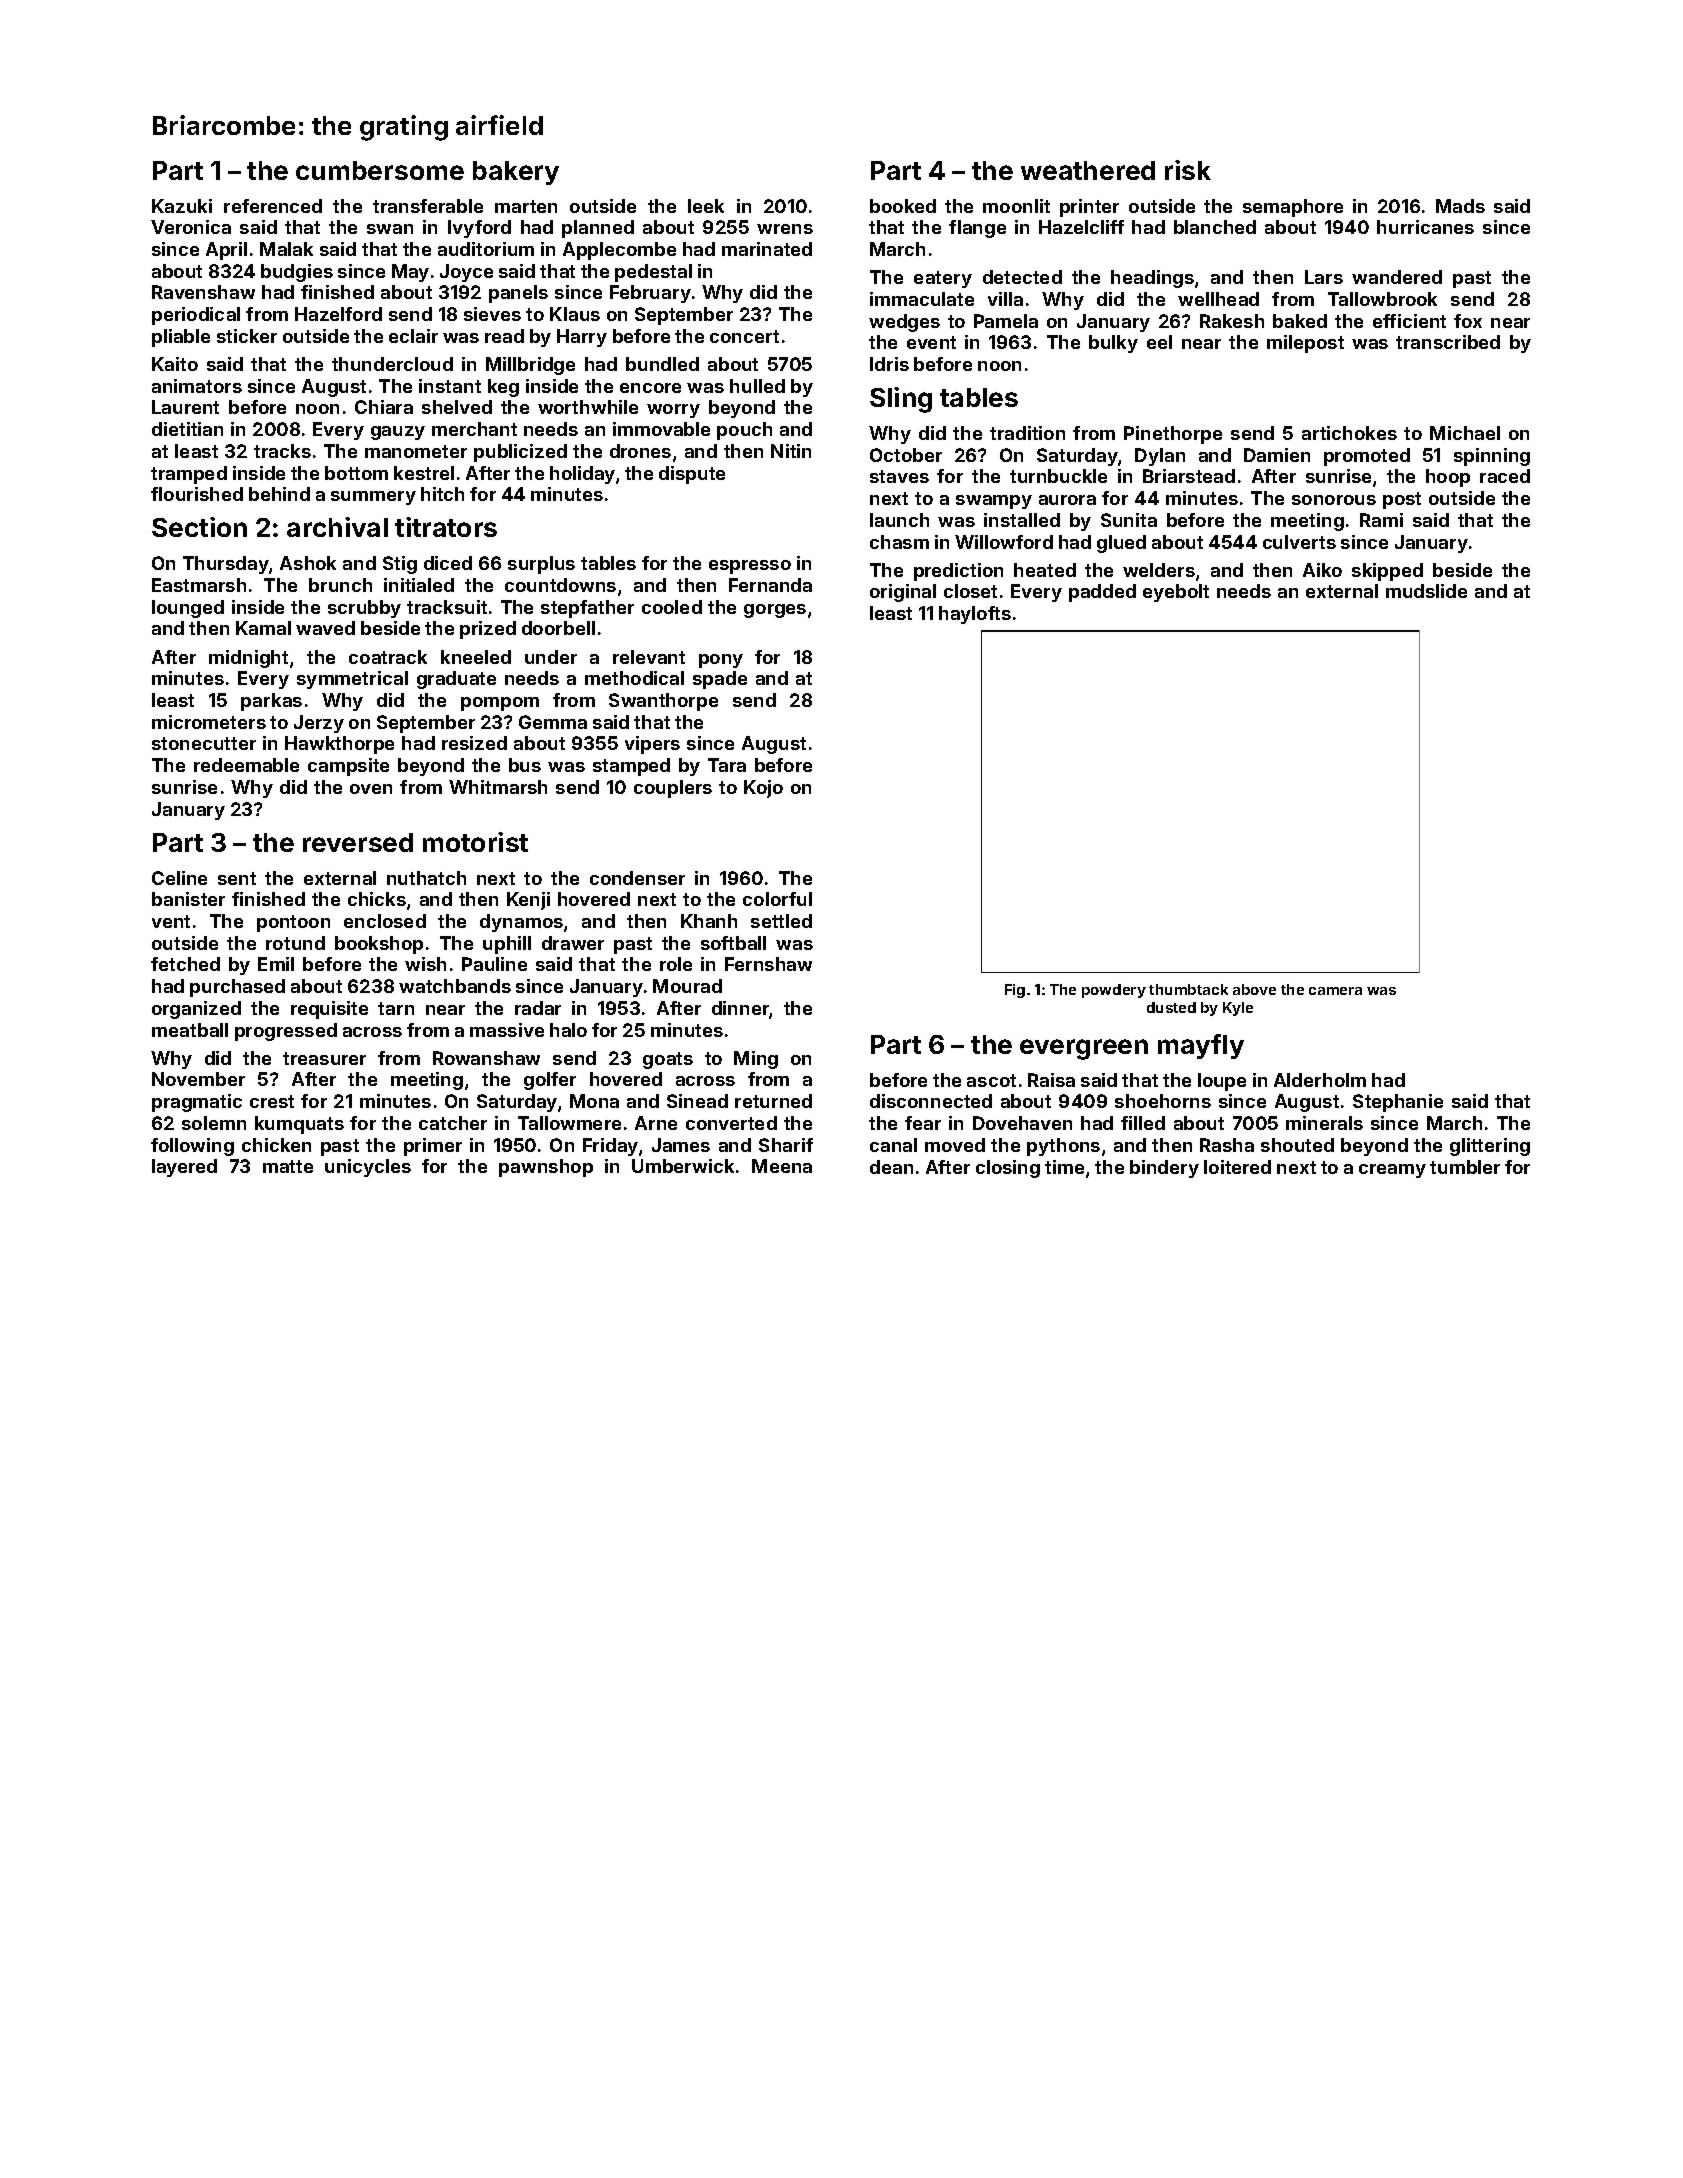  I want to click on raced, so click(1505, 476).
